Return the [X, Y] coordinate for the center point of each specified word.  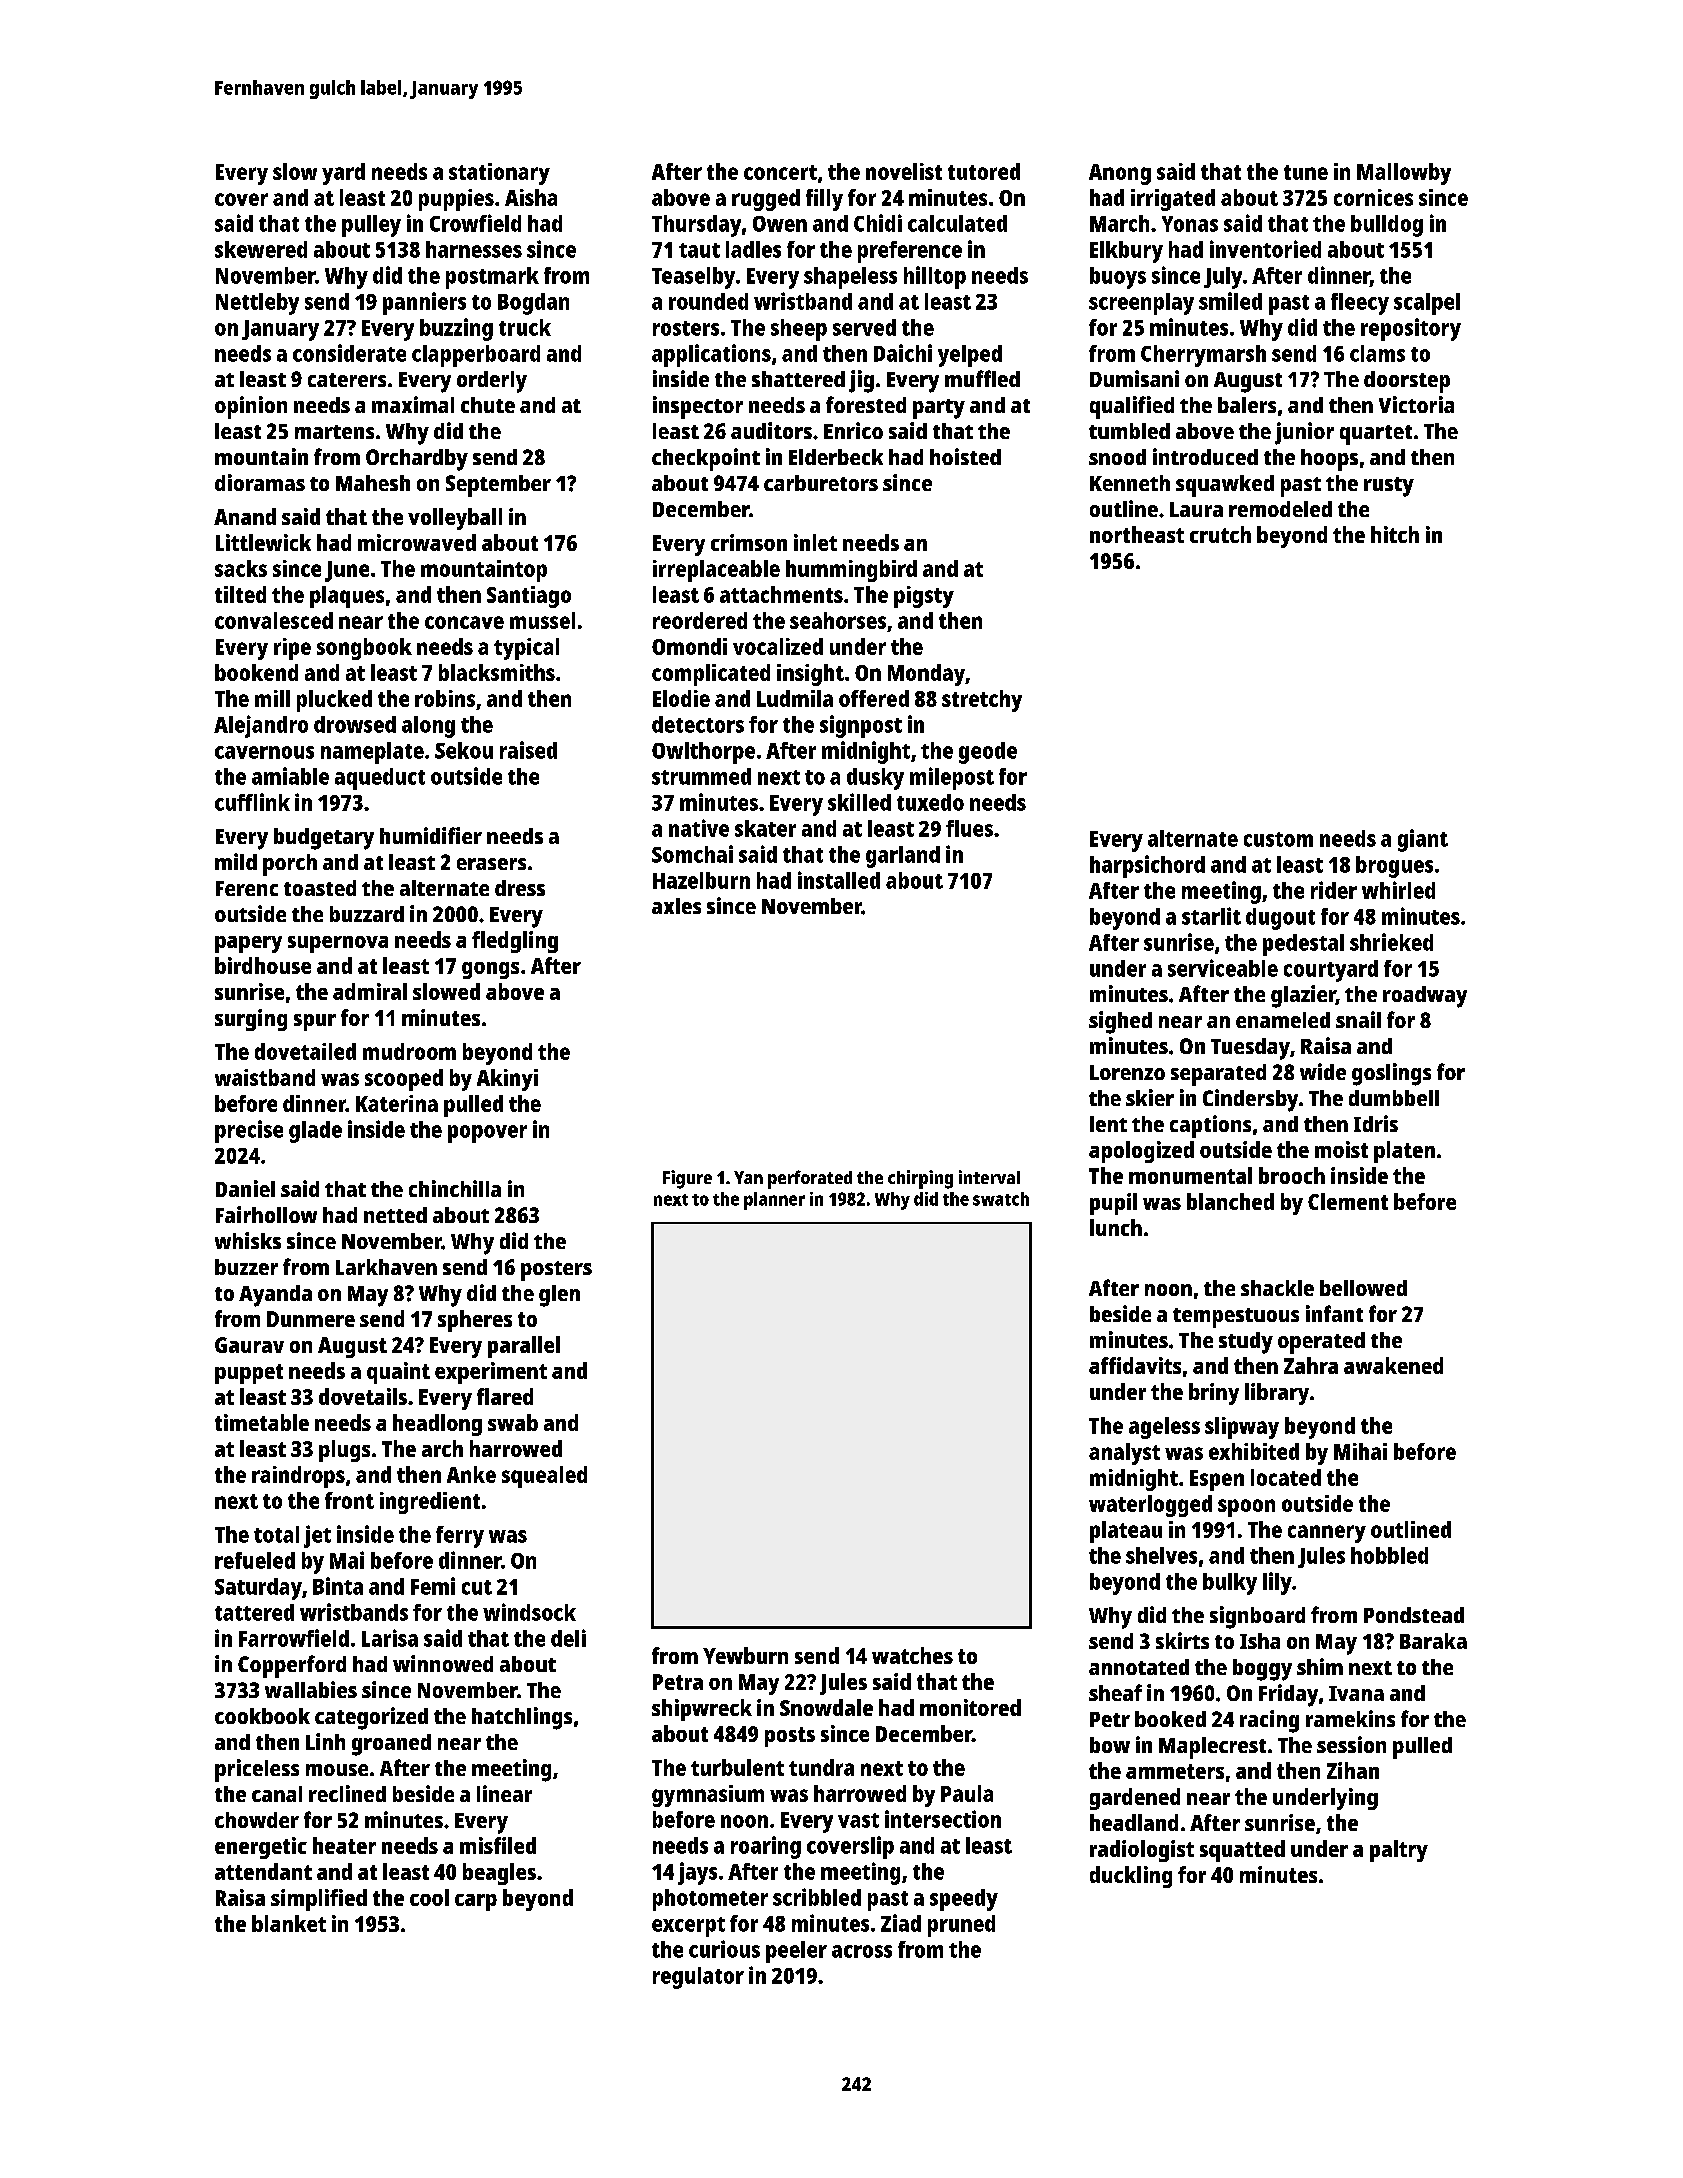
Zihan [1353, 1770]
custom [1278, 839]
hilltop [935, 277]
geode [988, 753]
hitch [1395, 534]
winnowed [443, 1663]
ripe [292, 649]
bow [1110, 1745]
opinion [251, 407]
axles [676, 906]
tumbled [1129, 431]
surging [251, 1020]
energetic [261, 1848]
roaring [766, 1847]
